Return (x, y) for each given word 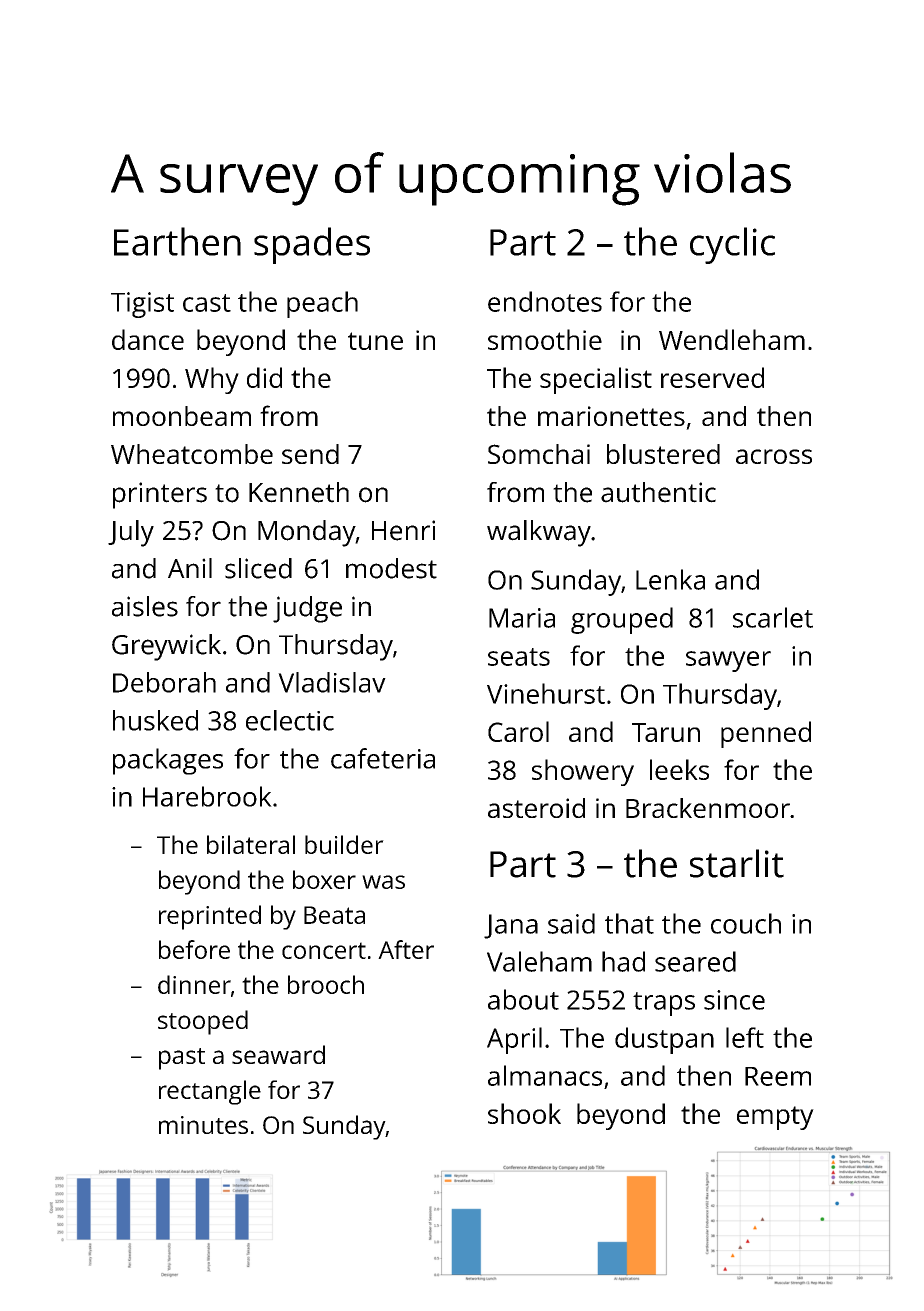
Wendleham (732, 339)
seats (519, 657)
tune (375, 341)
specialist (596, 380)
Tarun (666, 732)
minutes (203, 1125)
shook (524, 1113)
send (310, 454)
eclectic (290, 720)
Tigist (142, 305)
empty (775, 1118)
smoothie (545, 339)
